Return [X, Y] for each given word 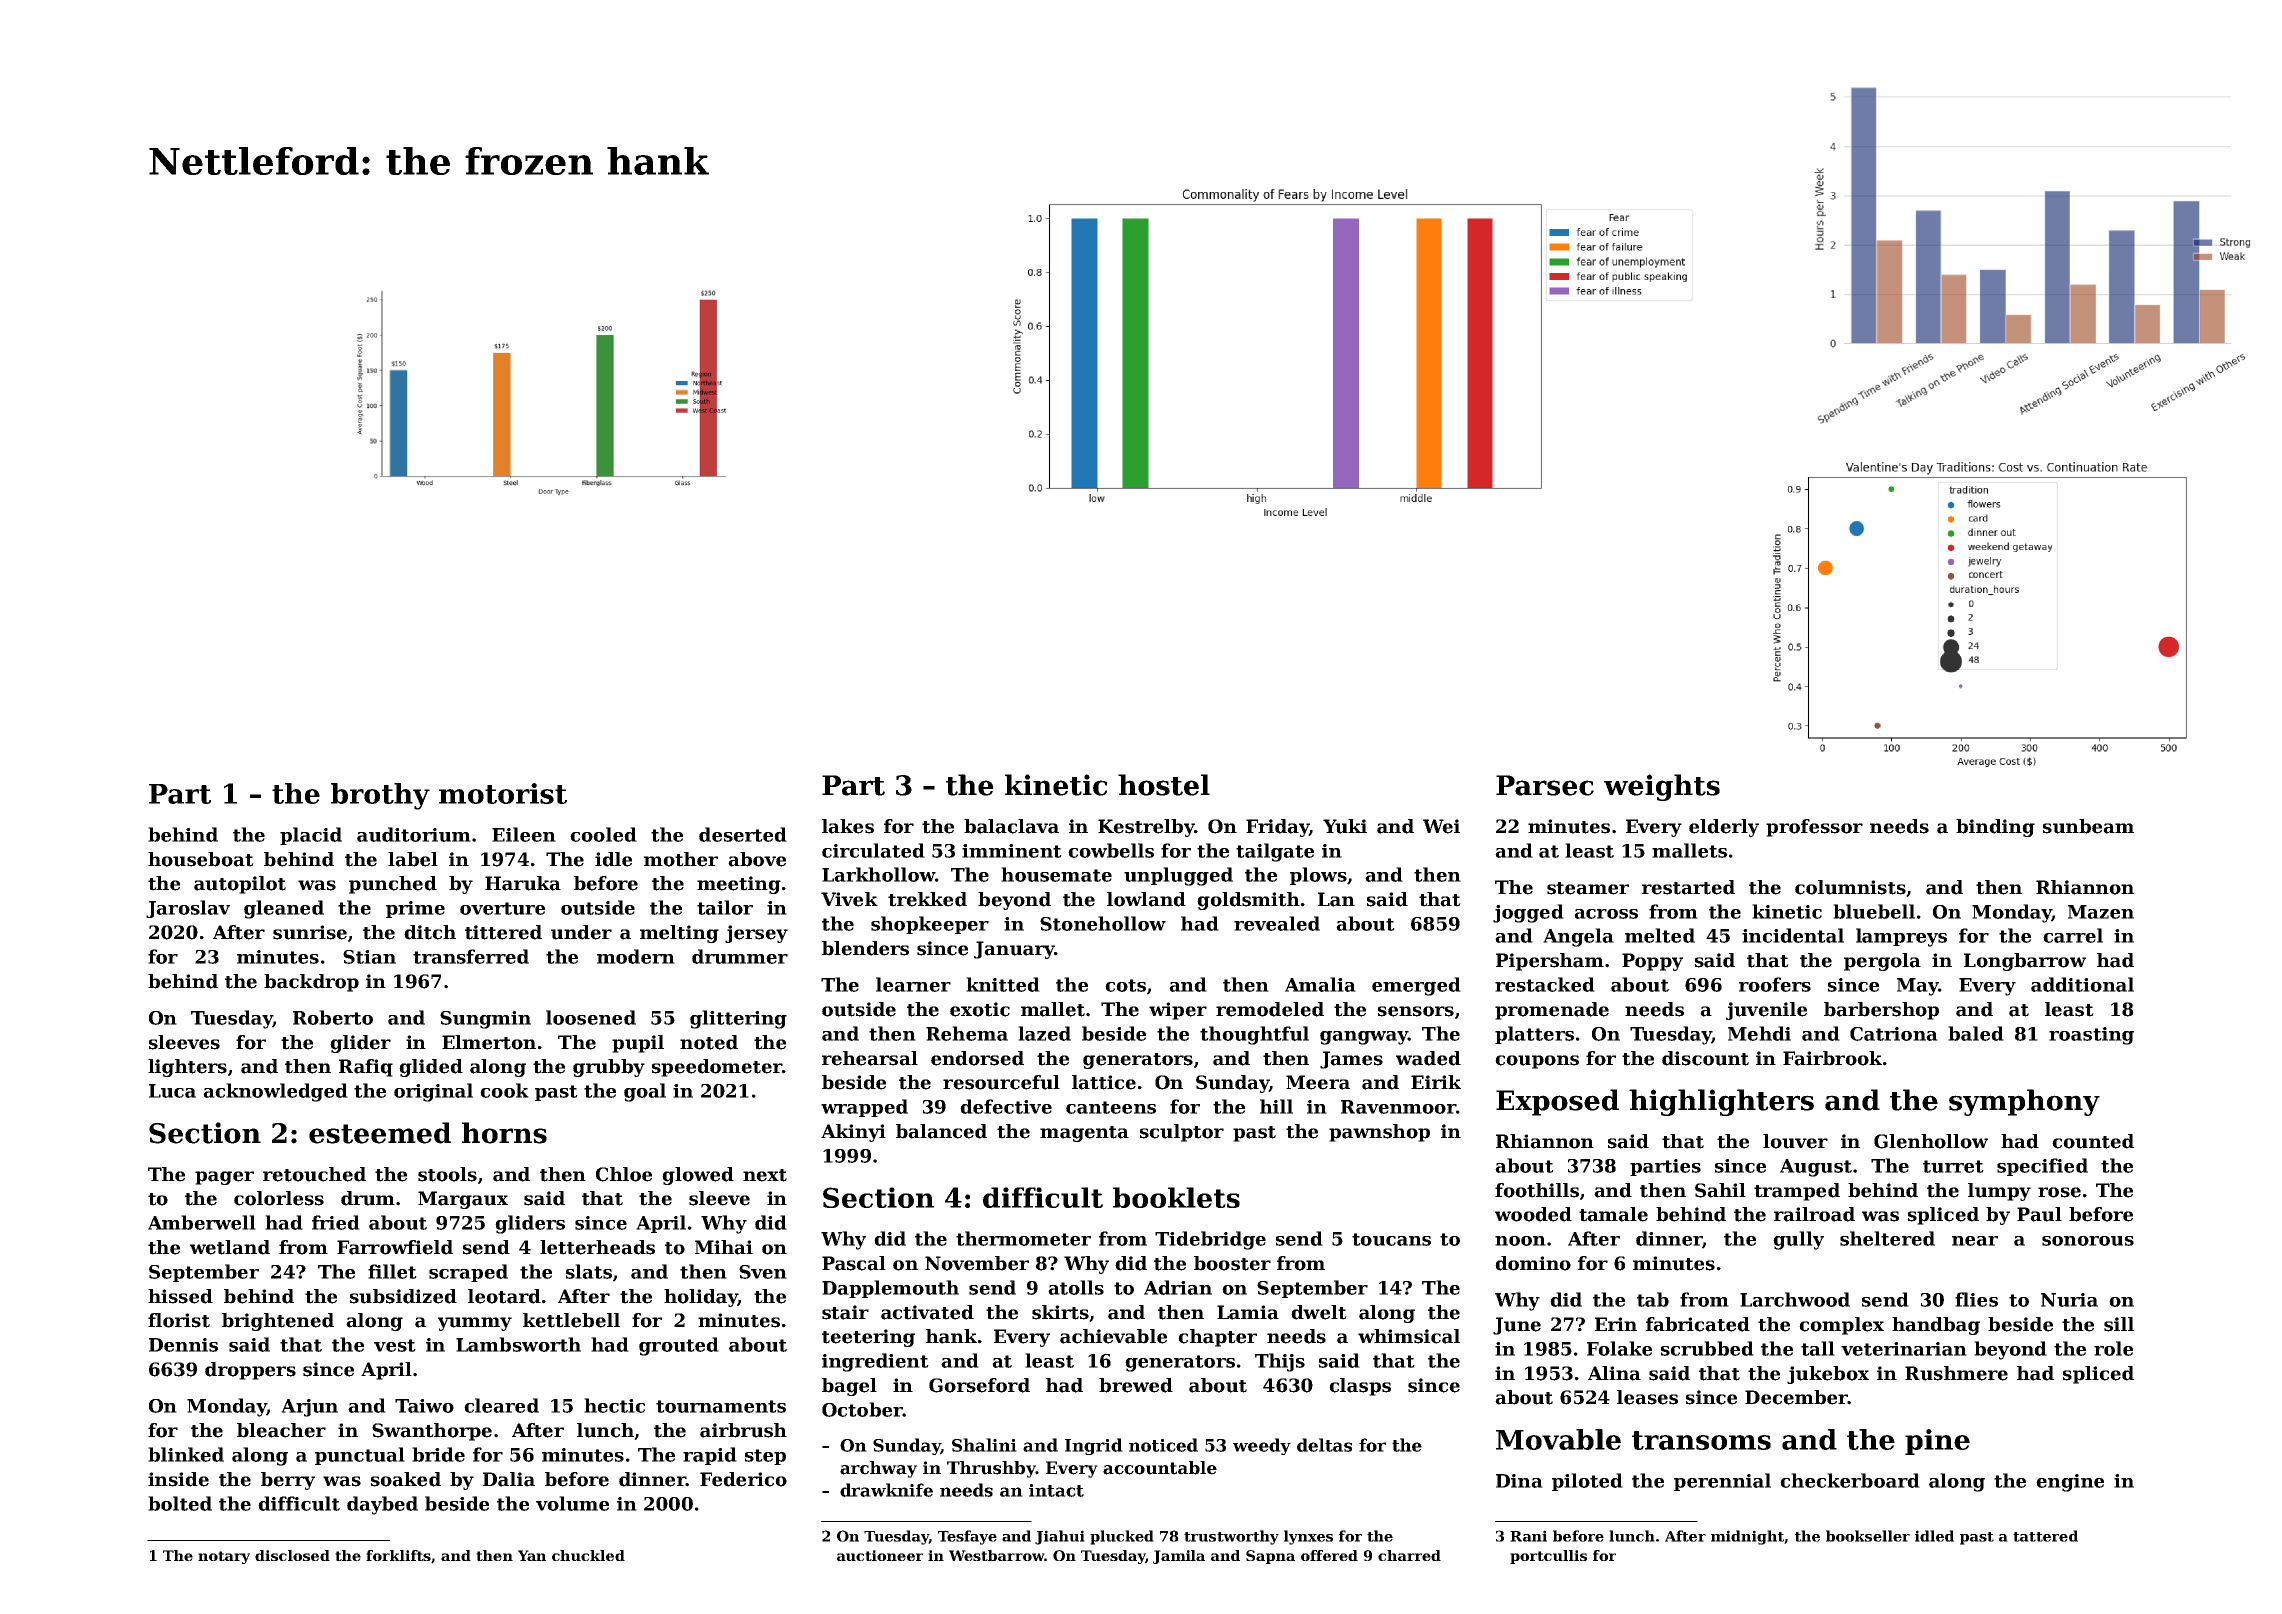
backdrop [311, 983]
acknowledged [275, 1092]
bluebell [1874, 911]
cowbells [1111, 850]
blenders [865, 948]
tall [1818, 1348]
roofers [1775, 984]
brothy [380, 796]
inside [178, 1479]
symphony [2024, 1102]
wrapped [864, 1108]
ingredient [875, 1362]
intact [1056, 1490]
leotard [504, 1296]
